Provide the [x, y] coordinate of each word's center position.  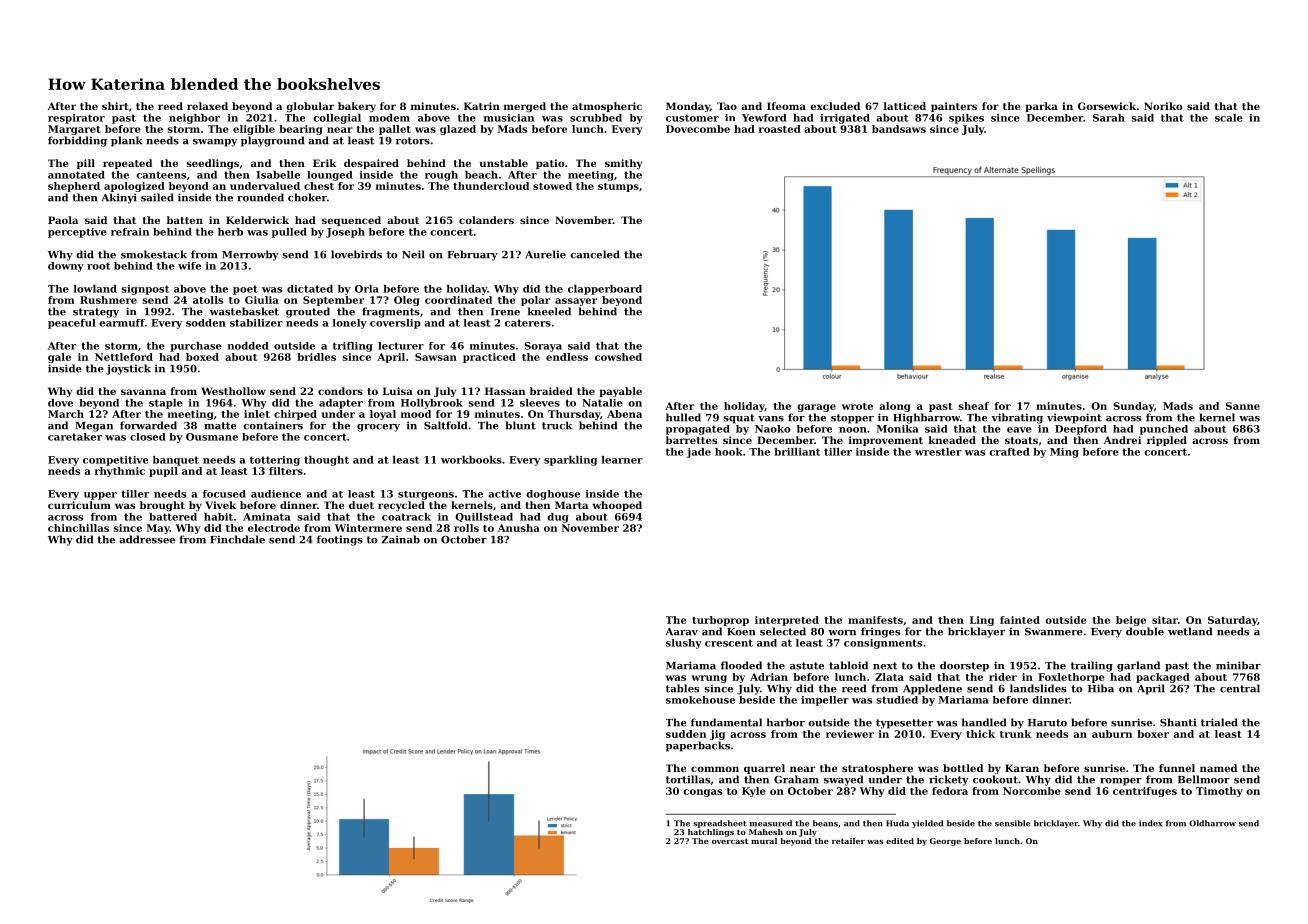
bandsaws [899, 129]
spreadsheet [720, 824]
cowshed [618, 357]
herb [230, 232]
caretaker [75, 437]
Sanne [1243, 406]
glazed [458, 130]
